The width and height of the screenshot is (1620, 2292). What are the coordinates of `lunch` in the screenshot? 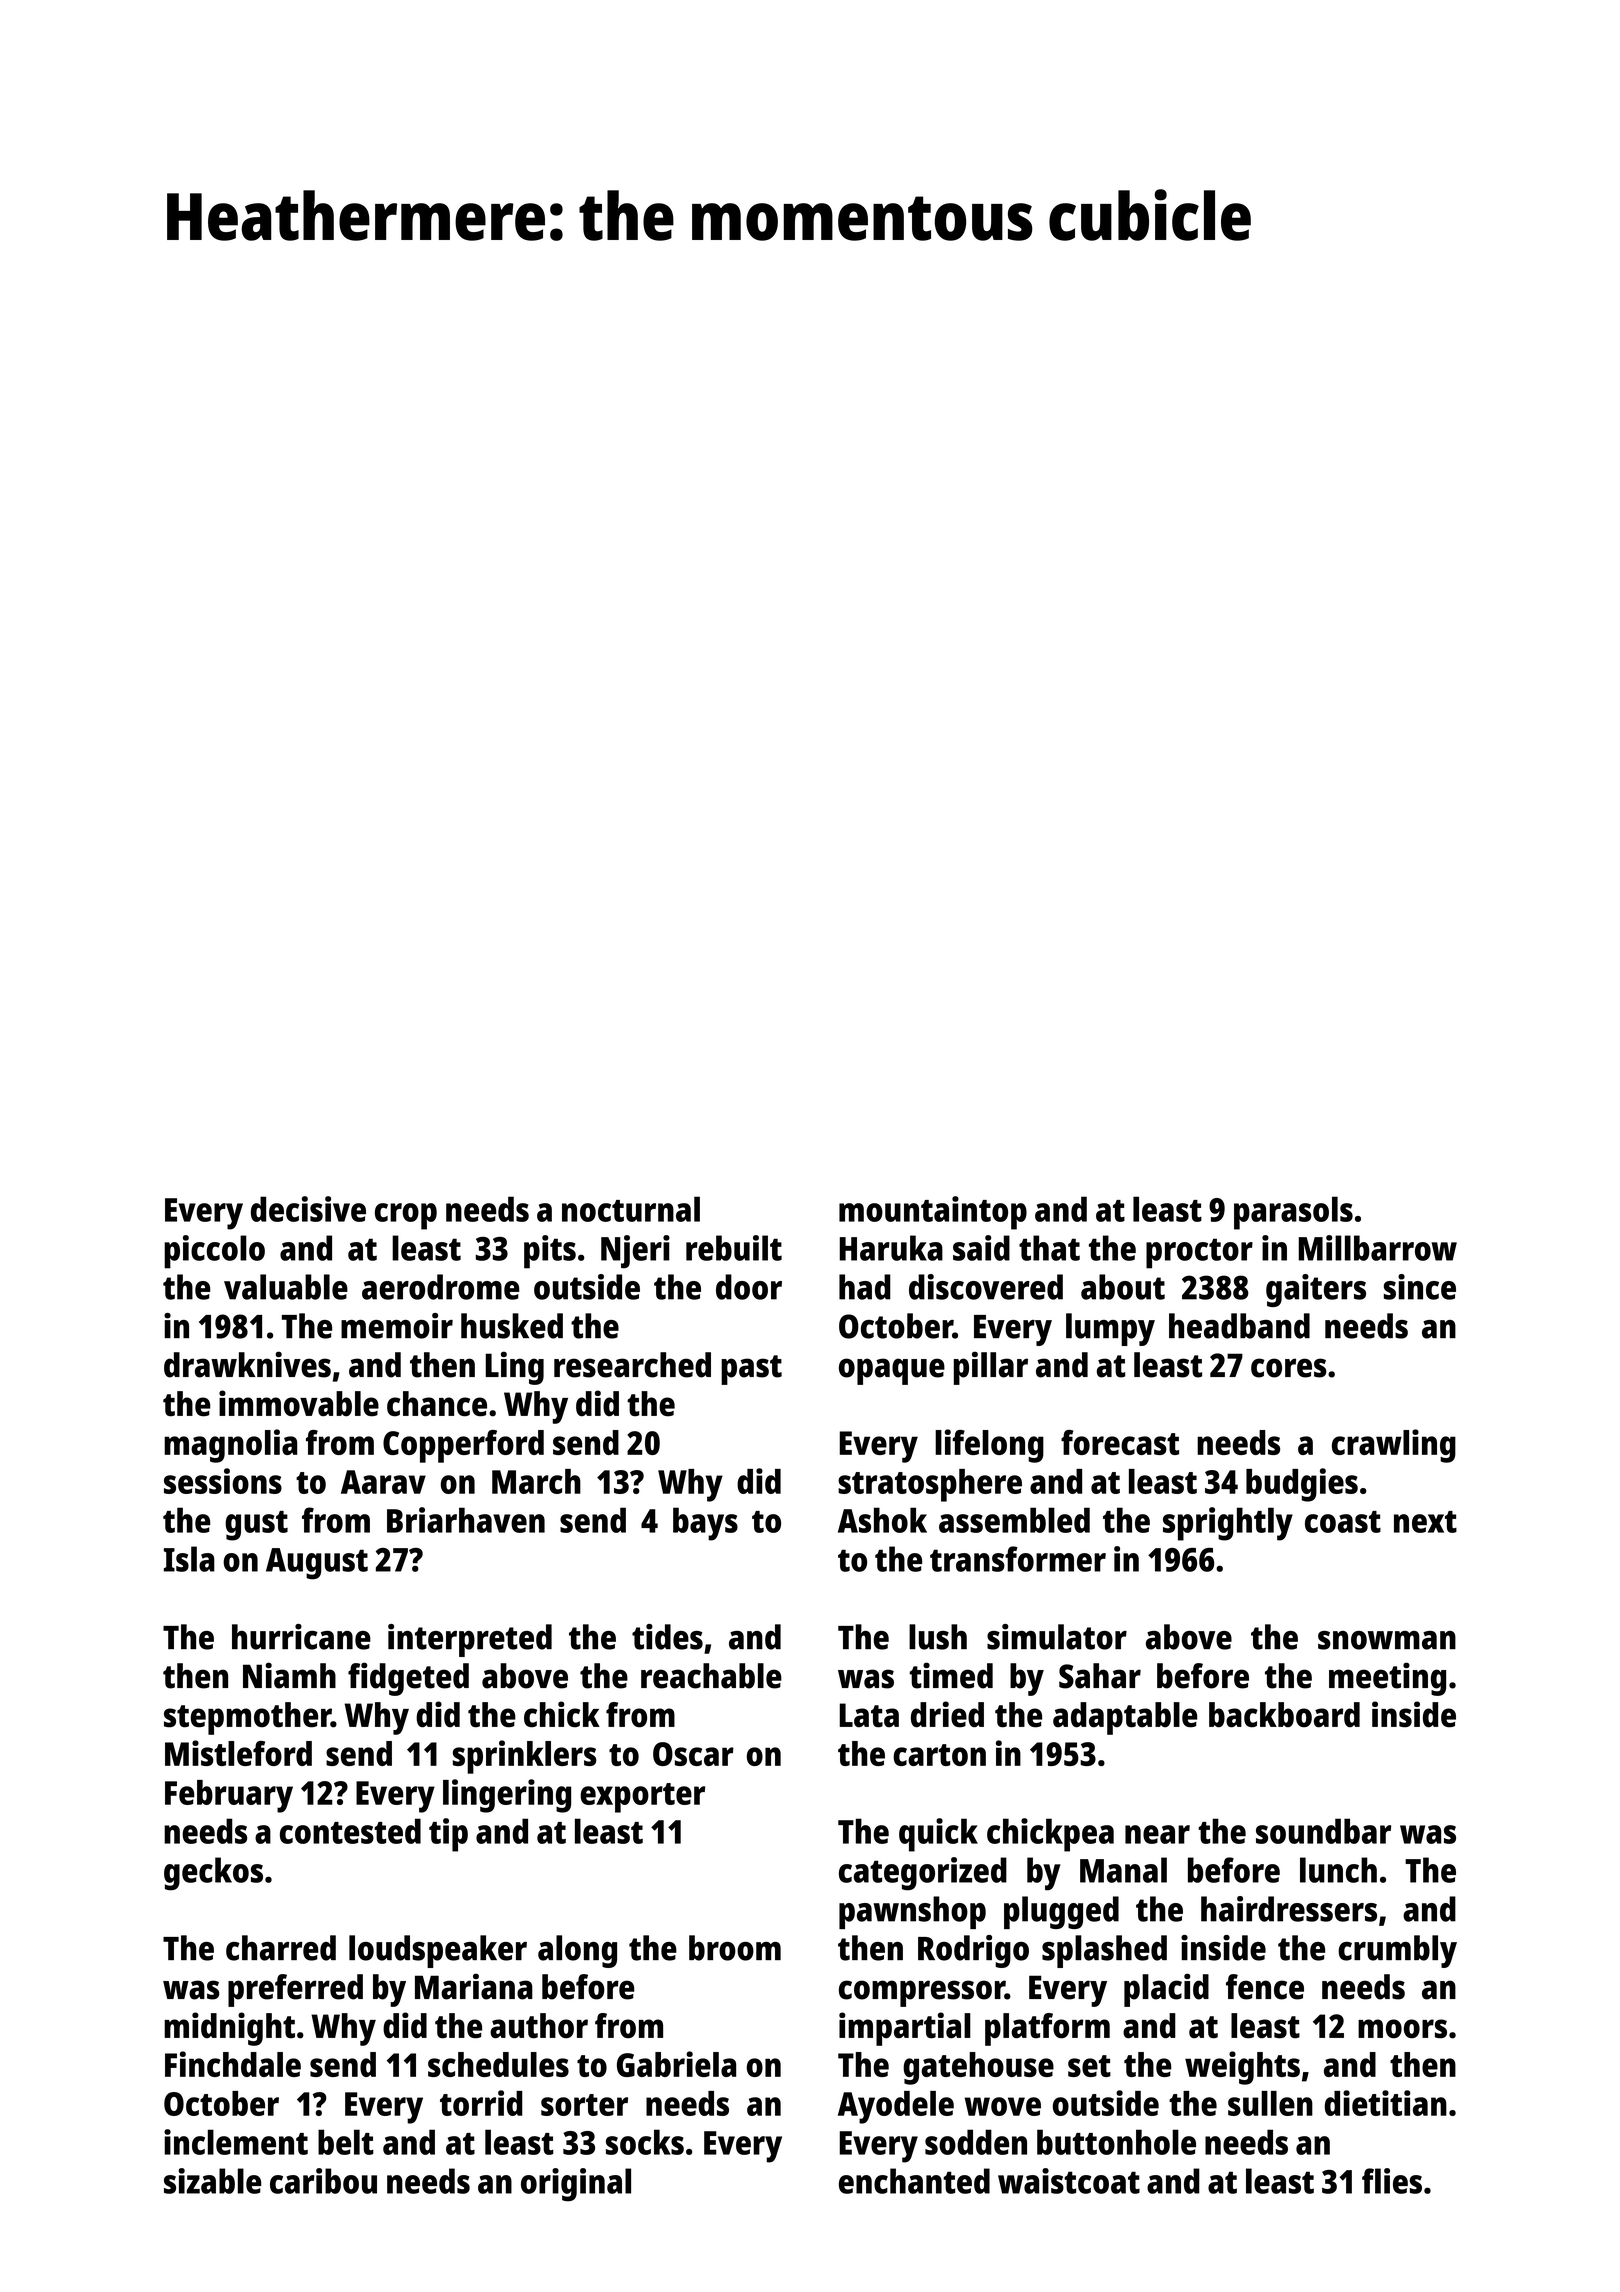 It's located at (1338, 1870).
